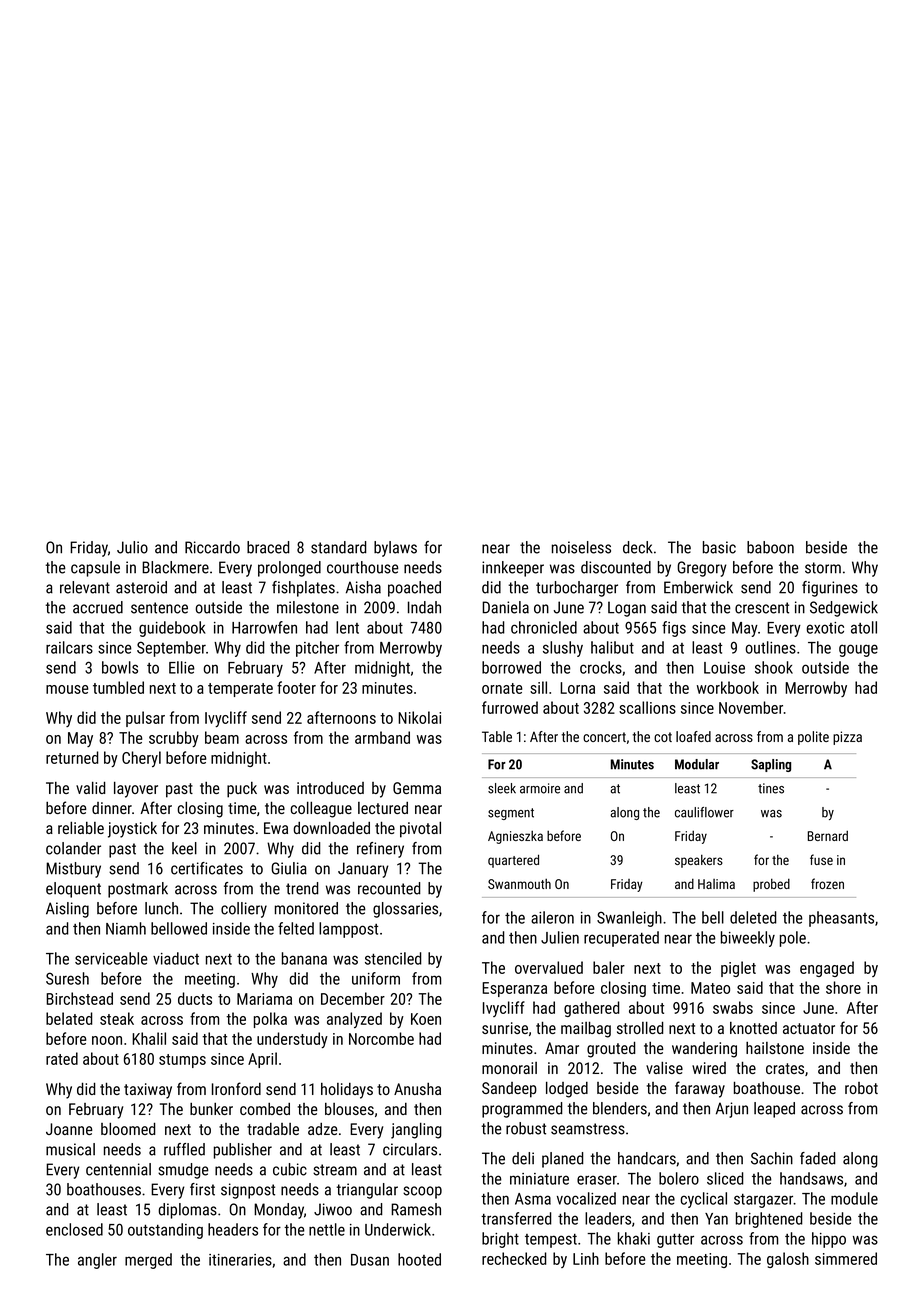 Image resolution: width=924 pixels, height=1308 pixels. I want to click on returned, so click(72, 757).
